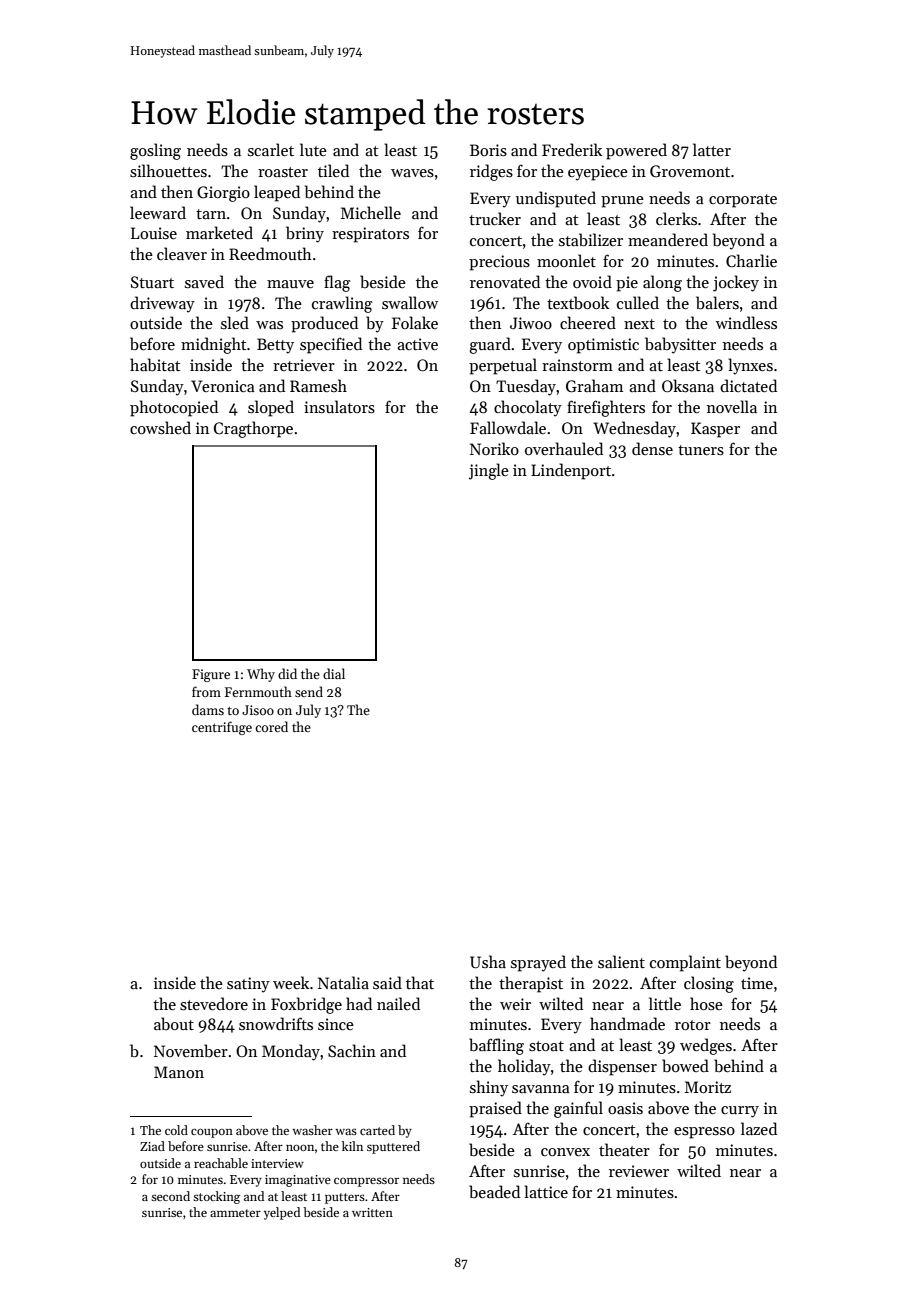 The width and height of the document is (908, 1316). Describe the element at coordinates (622, 202) in the document. I see `prune` at that location.
